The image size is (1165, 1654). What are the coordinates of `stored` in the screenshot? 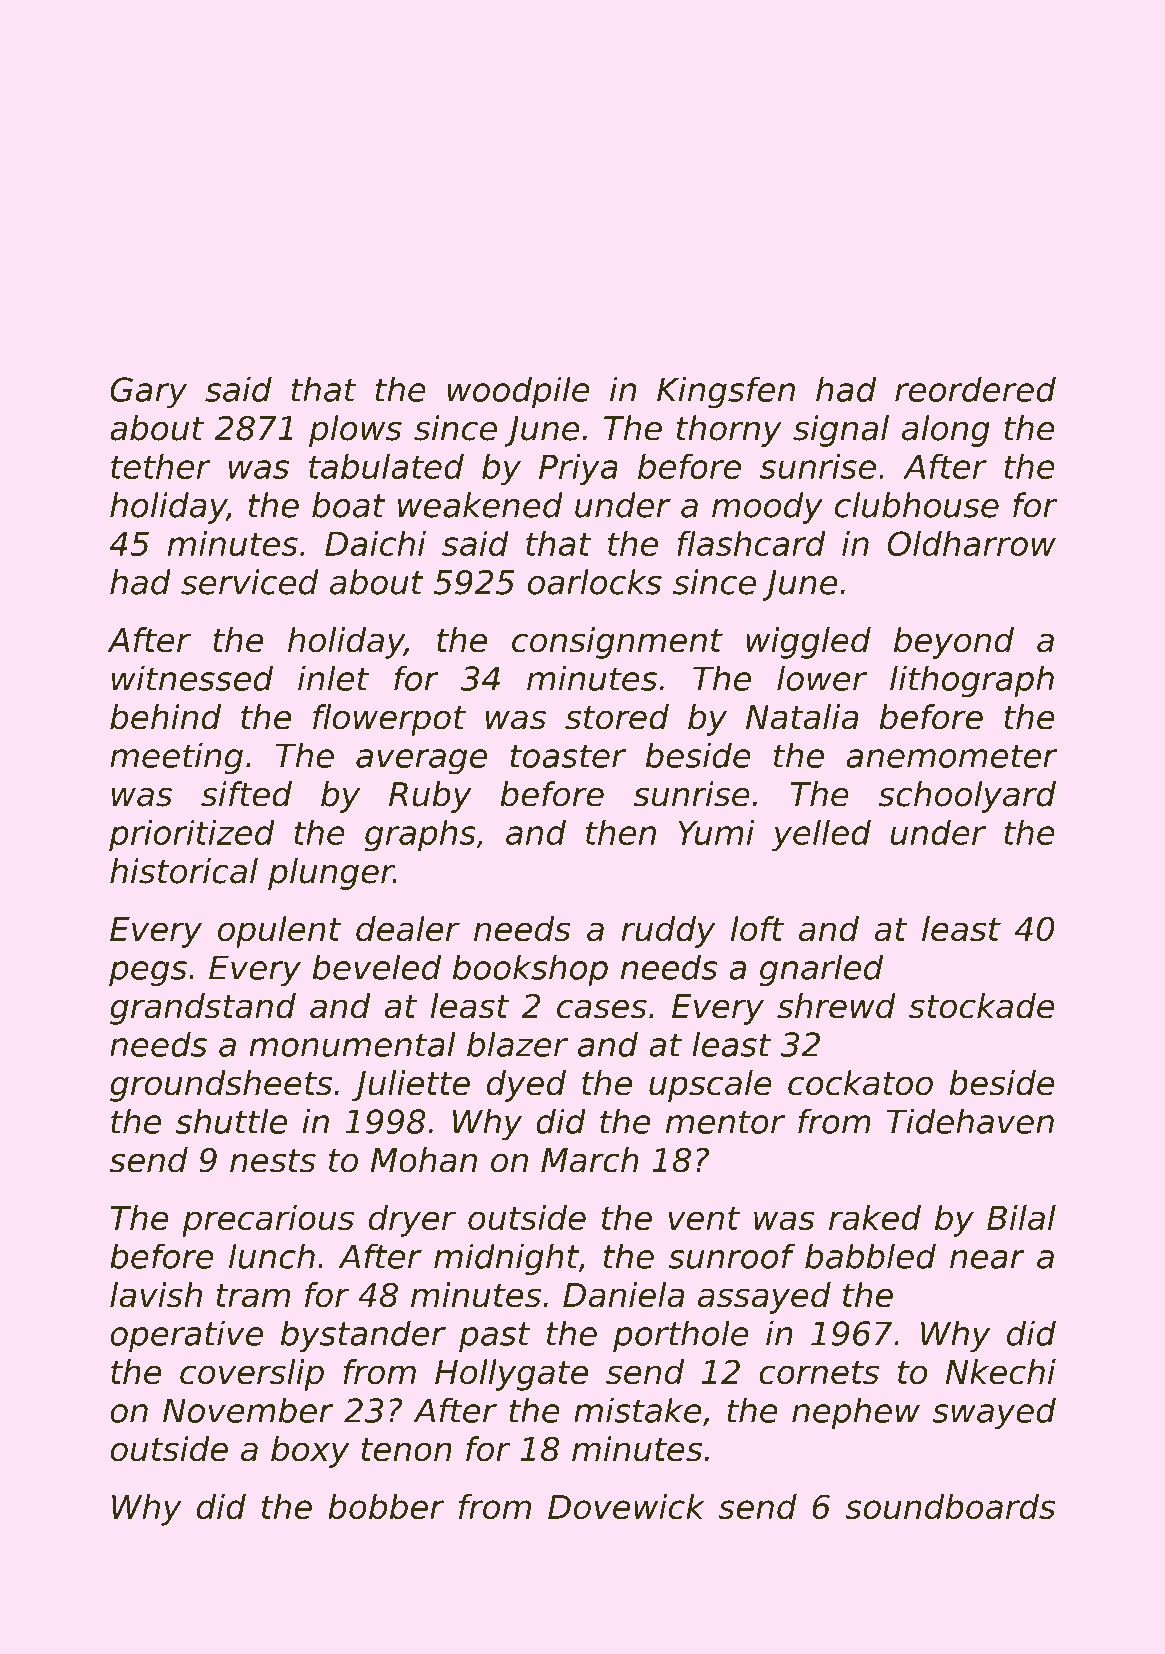 It's located at (617, 717).
